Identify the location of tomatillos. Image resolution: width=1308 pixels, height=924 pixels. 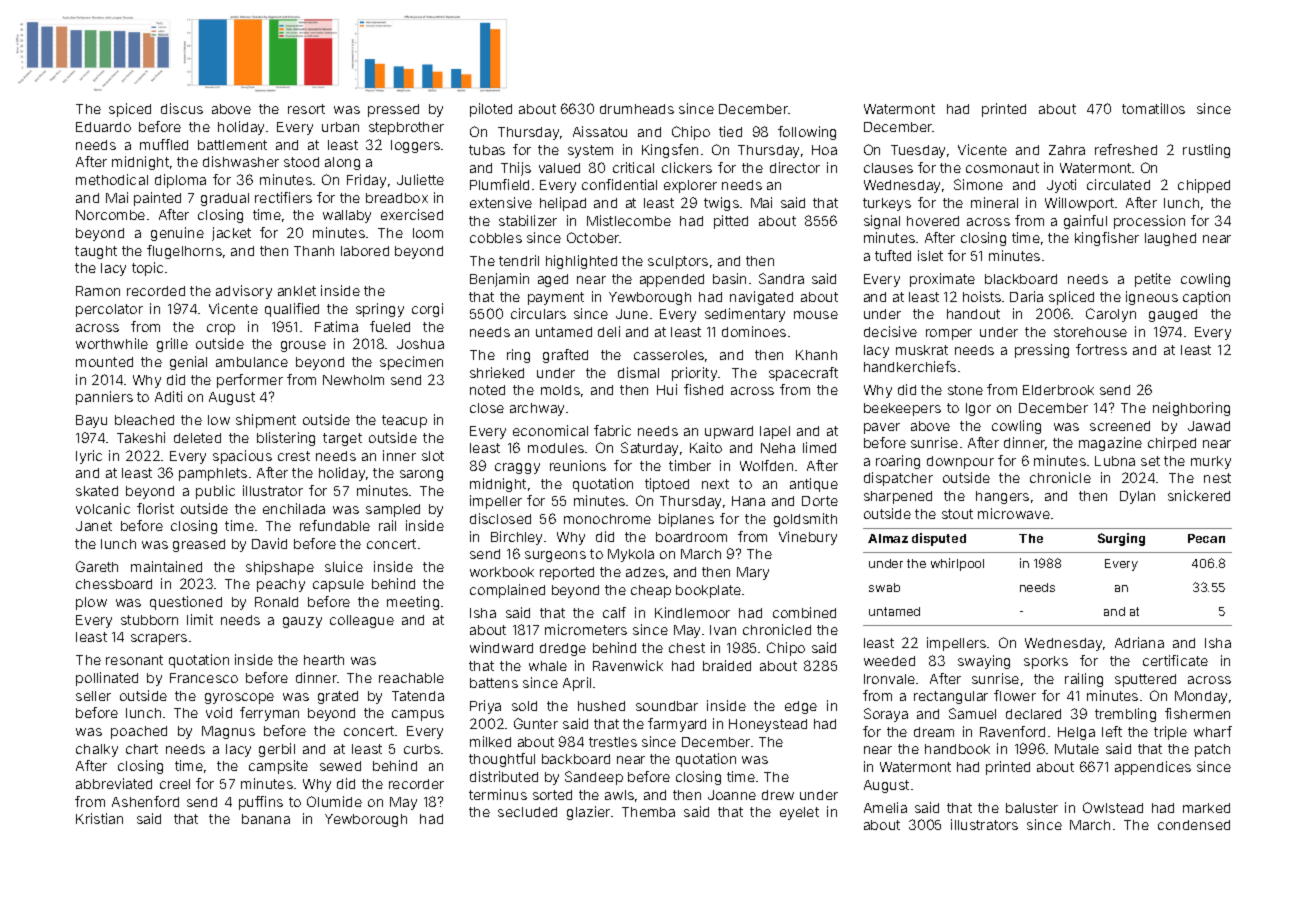
(1153, 108).
